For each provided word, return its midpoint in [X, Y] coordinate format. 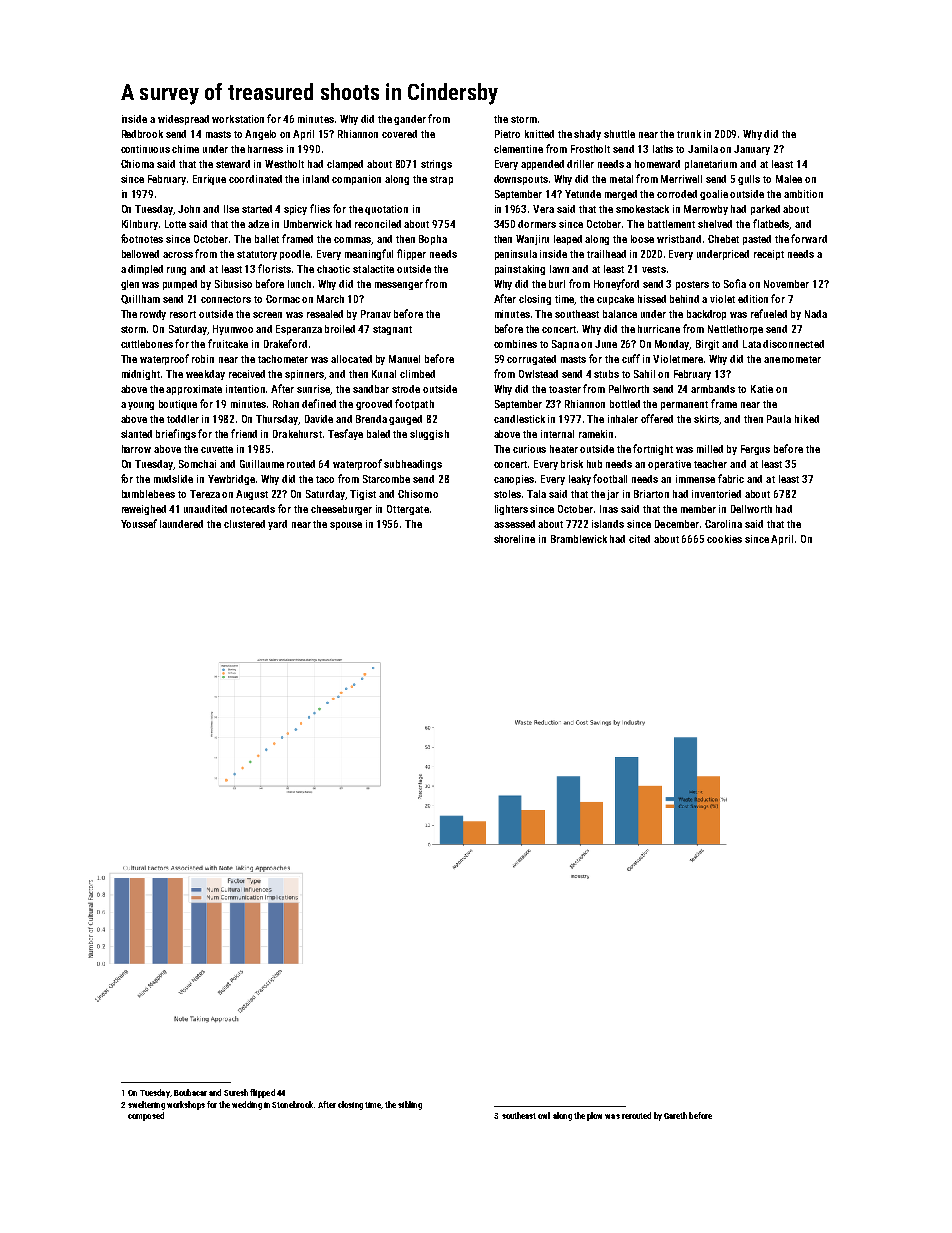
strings [436, 165]
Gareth [675, 1115]
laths [663, 149]
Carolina [723, 524]
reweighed [144, 510]
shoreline [514, 539]
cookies [724, 539]
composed [146, 1116]
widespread [183, 120]
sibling [410, 1105]
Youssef [139, 523]
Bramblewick [579, 539]
